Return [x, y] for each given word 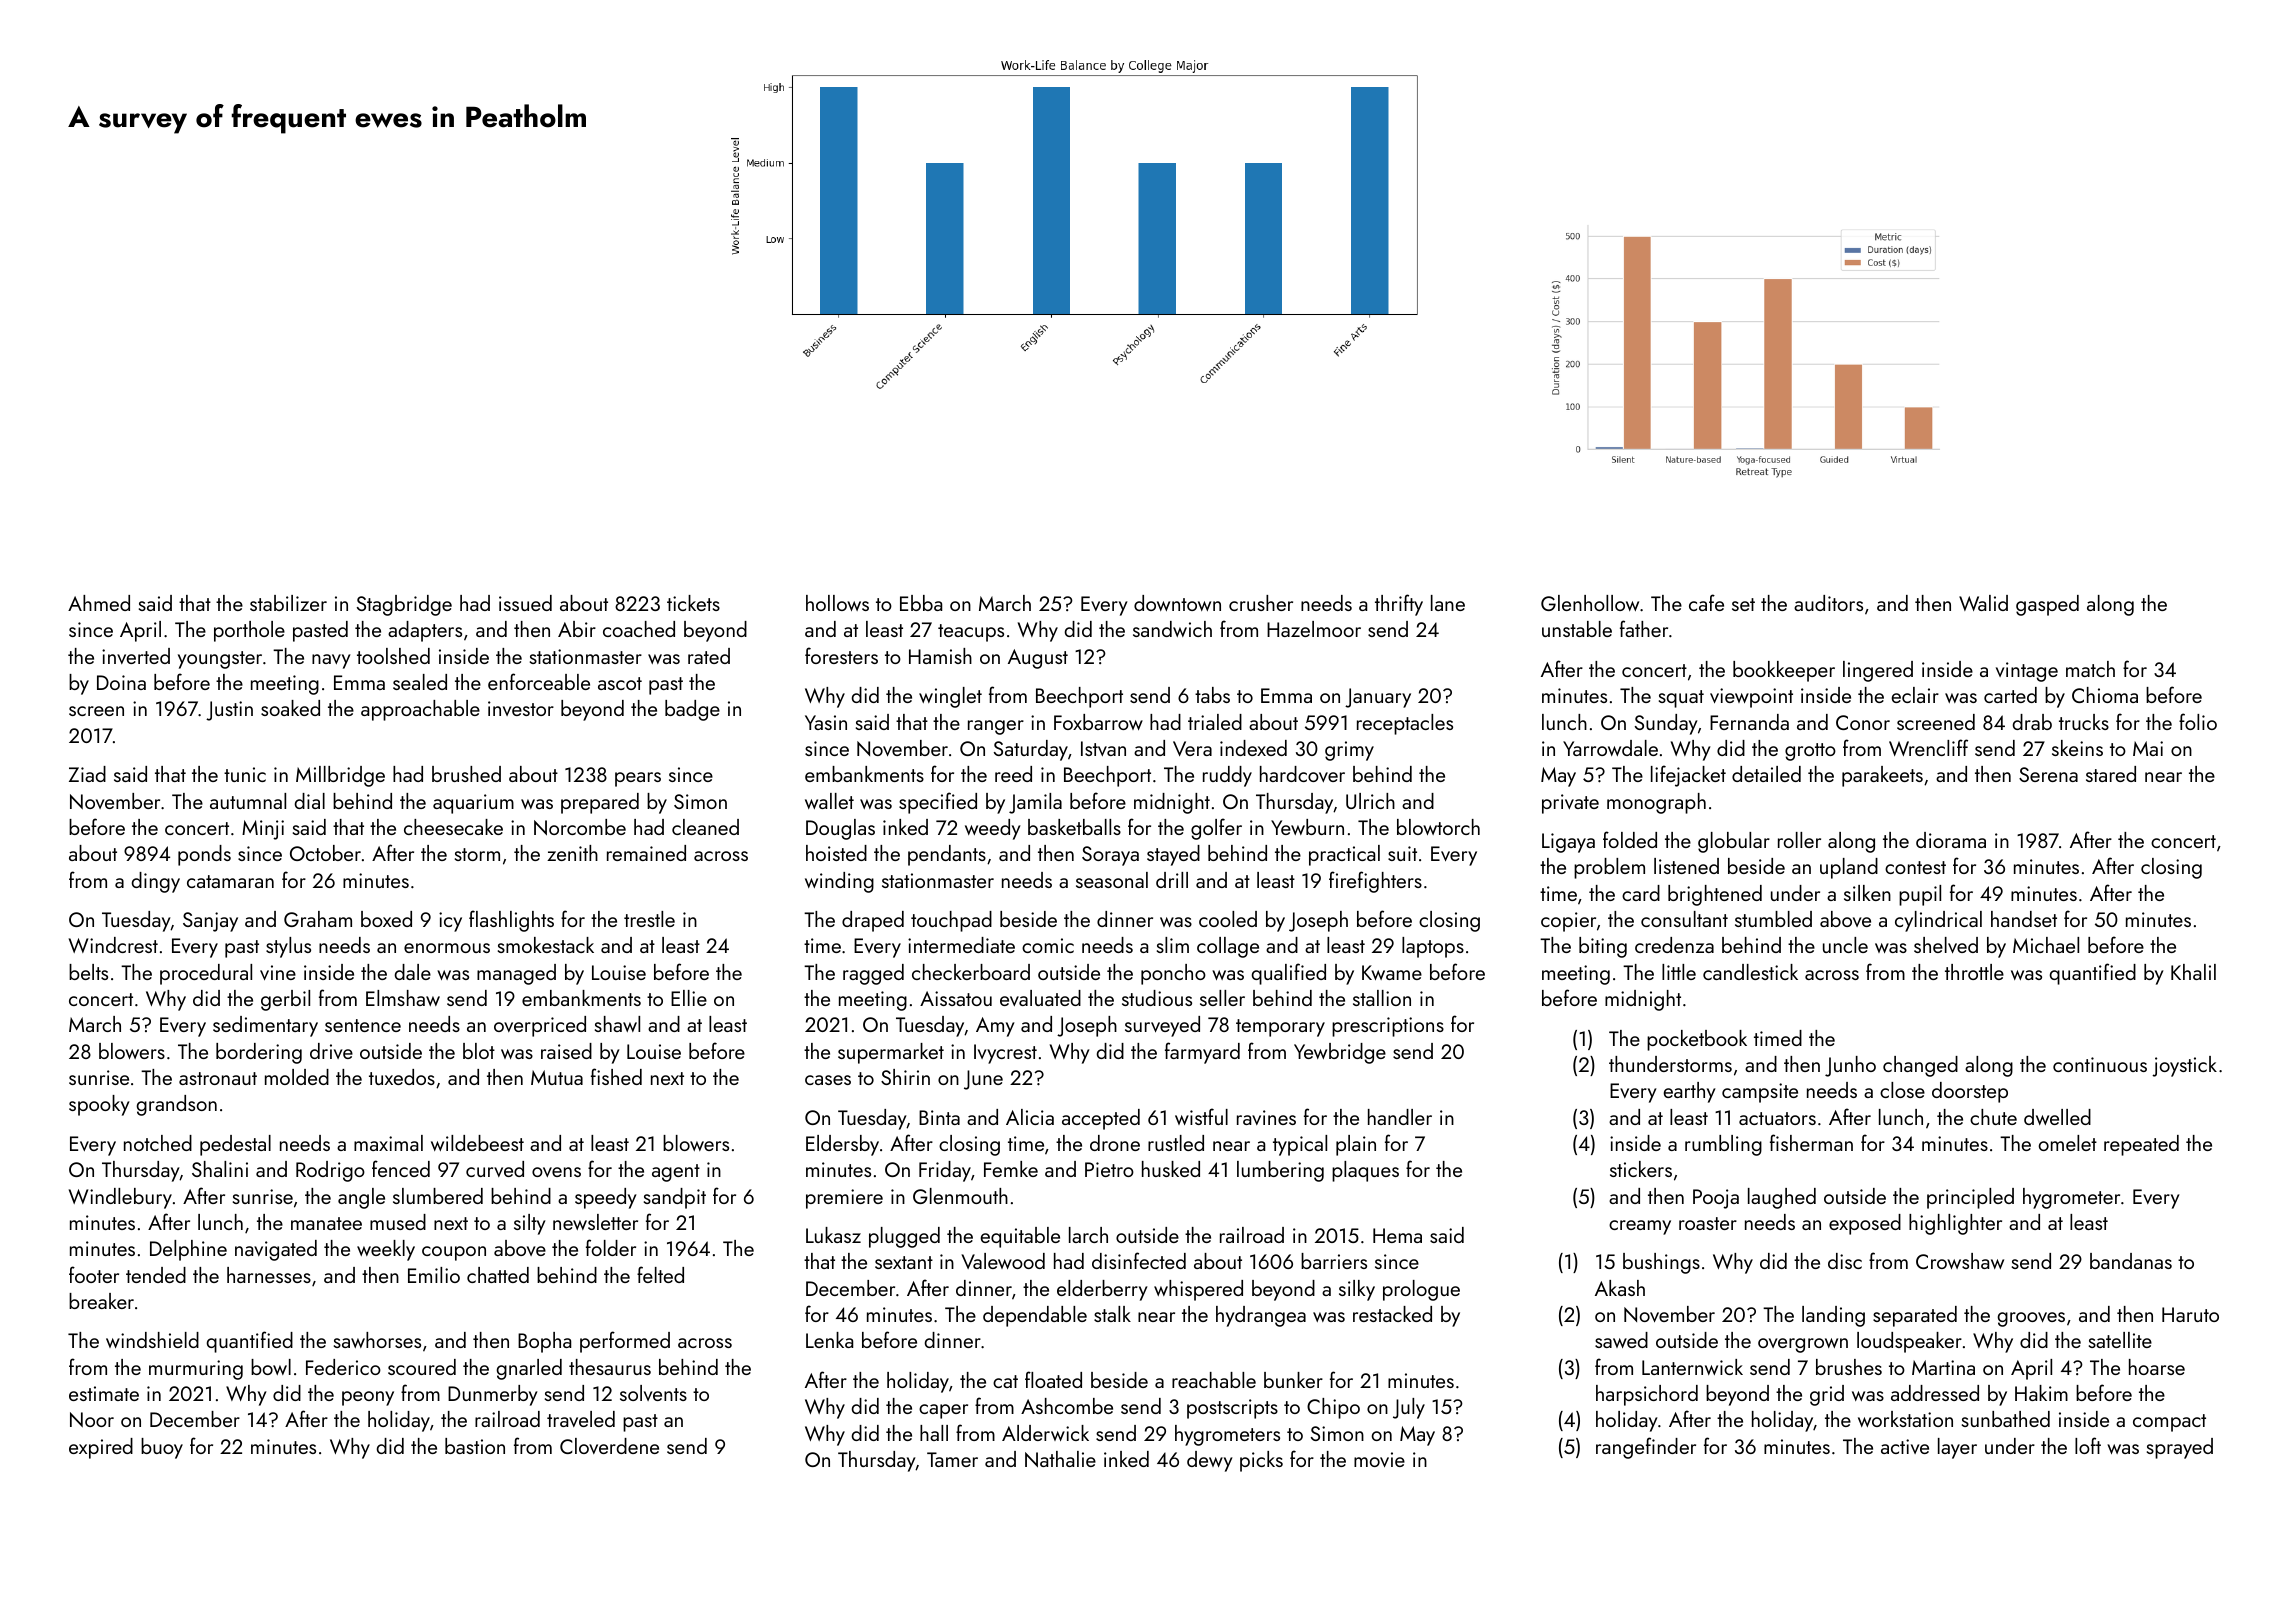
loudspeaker [1909, 1342]
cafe [1706, 602]
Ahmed [99, 603]
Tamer [952, 1459]
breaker [101, 1301]
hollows [837, 603]
